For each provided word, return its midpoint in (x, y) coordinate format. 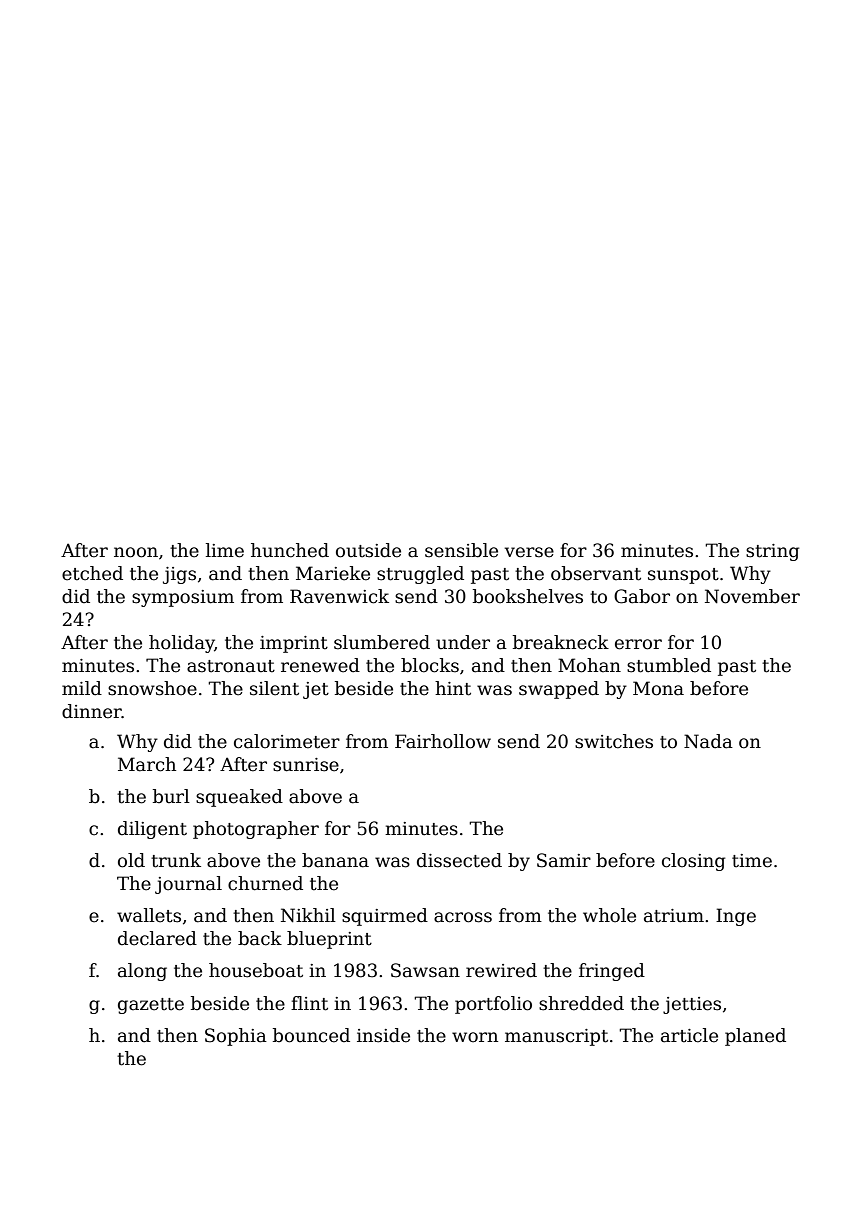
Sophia (236, 1037)
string (772, 552)
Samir (564, 860)
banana (335, 860)
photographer (256, 830)
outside (368, 550)
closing (693, 862)
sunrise (306, 765)
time (752, 861)
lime (225, 550)
